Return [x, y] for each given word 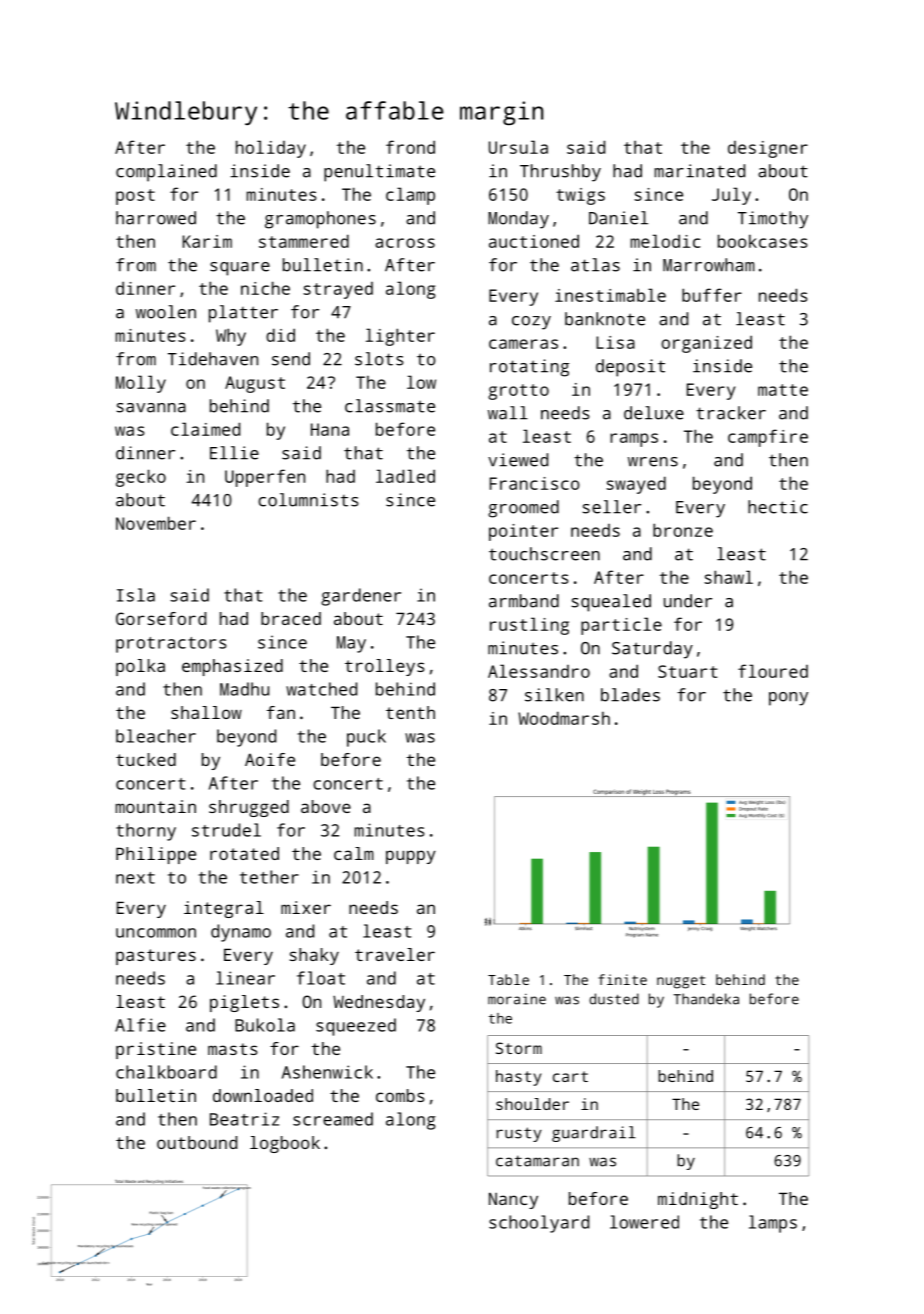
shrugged [249, 808]
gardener [361, 597]
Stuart [687, 671]
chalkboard [166, 1072]
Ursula [518, 147]
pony [788, 699]
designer [768, 149]
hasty [518, 1078]
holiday [271, 149]
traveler [395, 954]
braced [291, 618]
